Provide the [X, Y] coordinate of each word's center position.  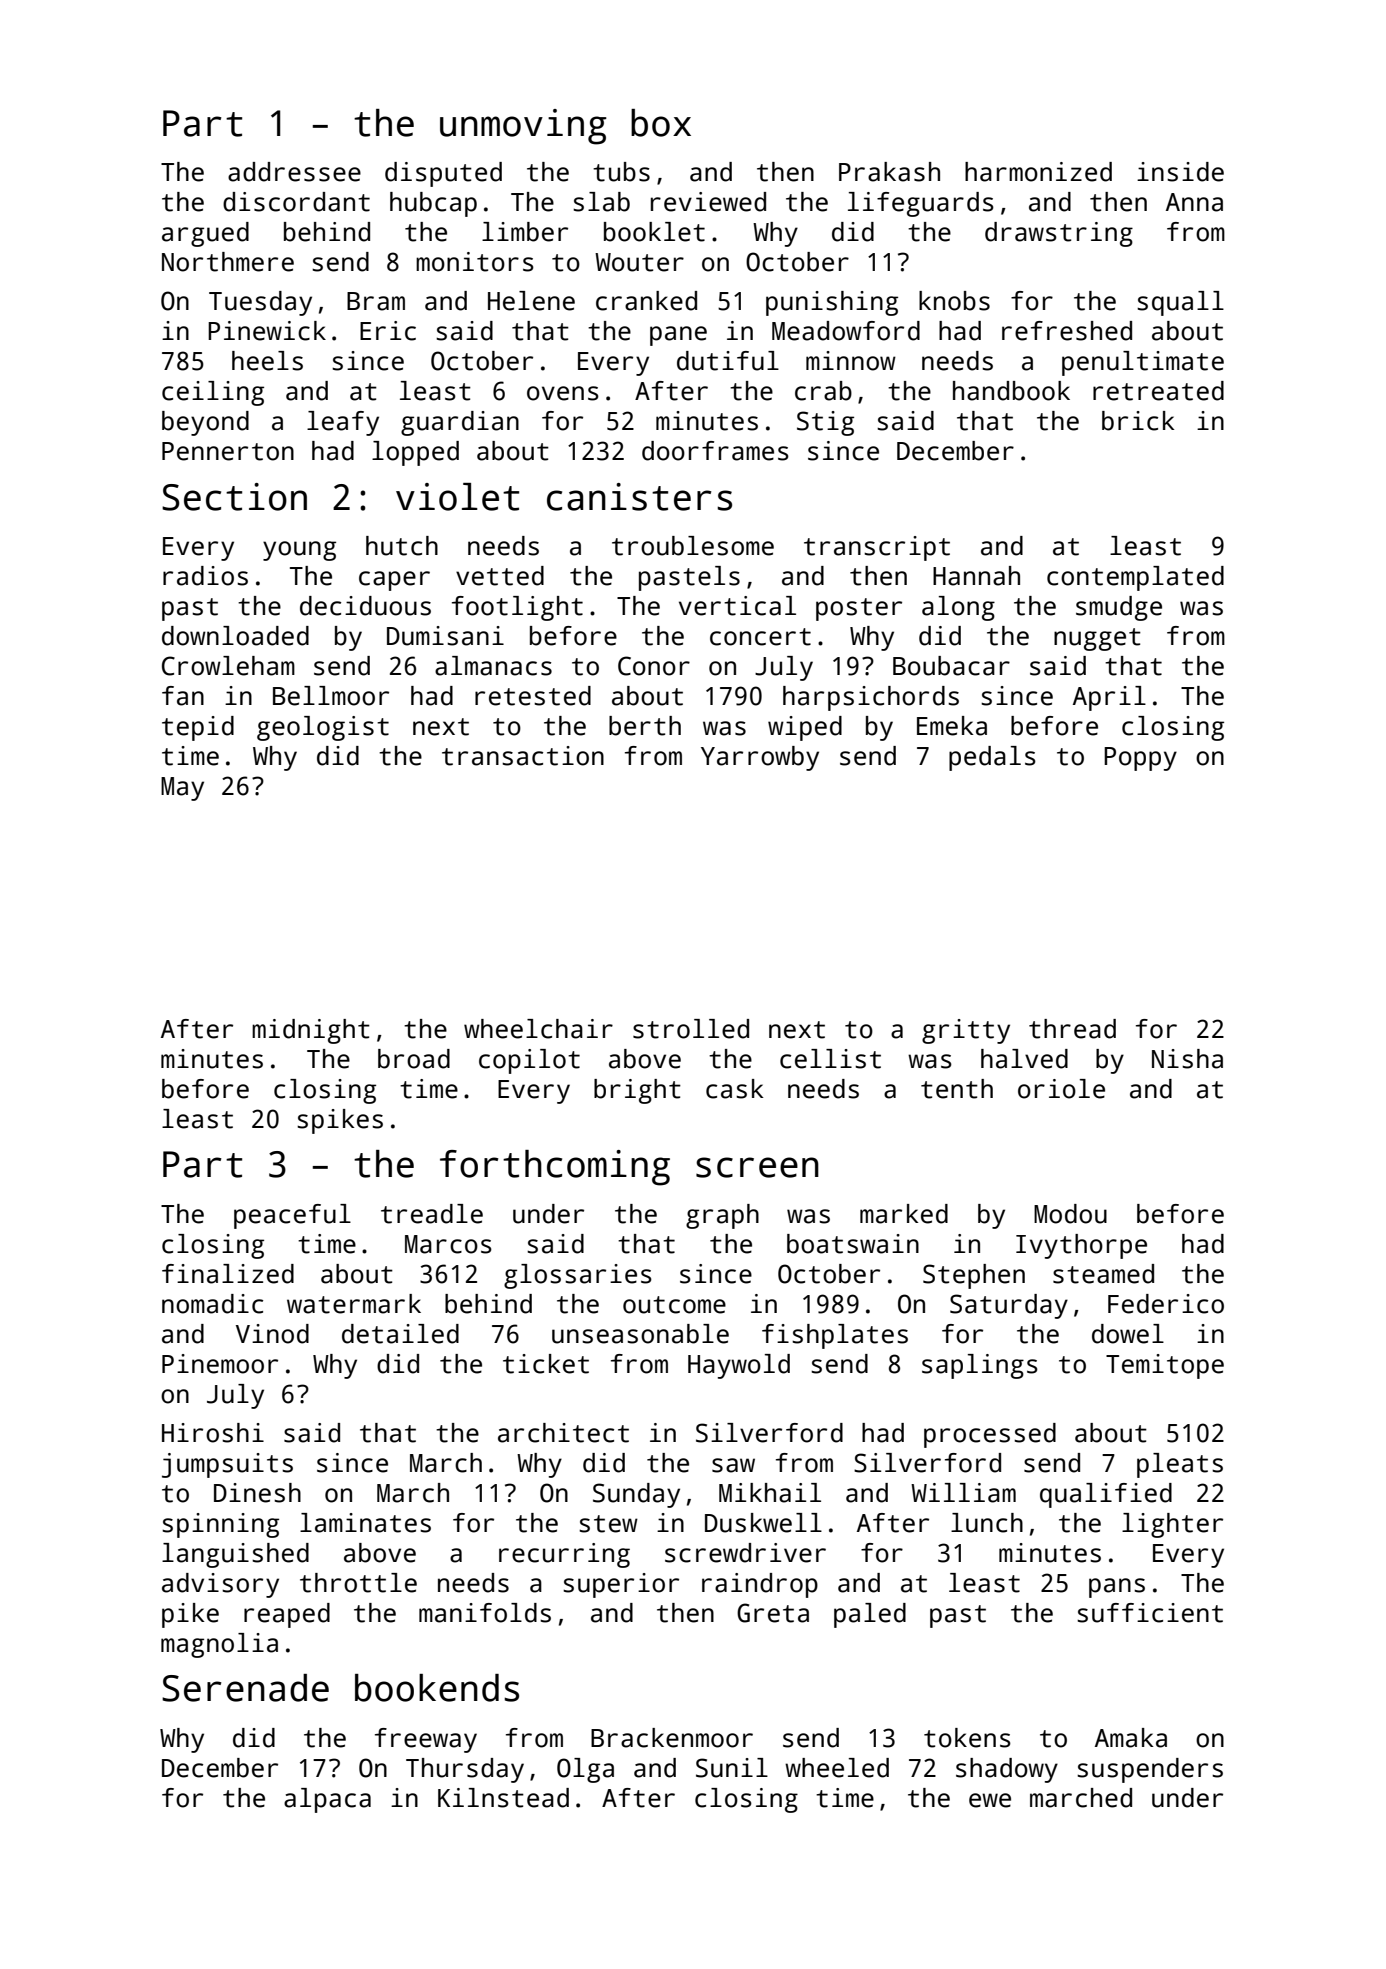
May [182, 789]
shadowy [1007, 1770]
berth [645, 726]
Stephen [974, 1276]
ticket [546, 1364]
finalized [228, 1274]
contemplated [1135, 578]
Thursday [465, 1770]
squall [1180, 303]
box [661, 123]
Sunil [732, 1768]
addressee [294, 172]
